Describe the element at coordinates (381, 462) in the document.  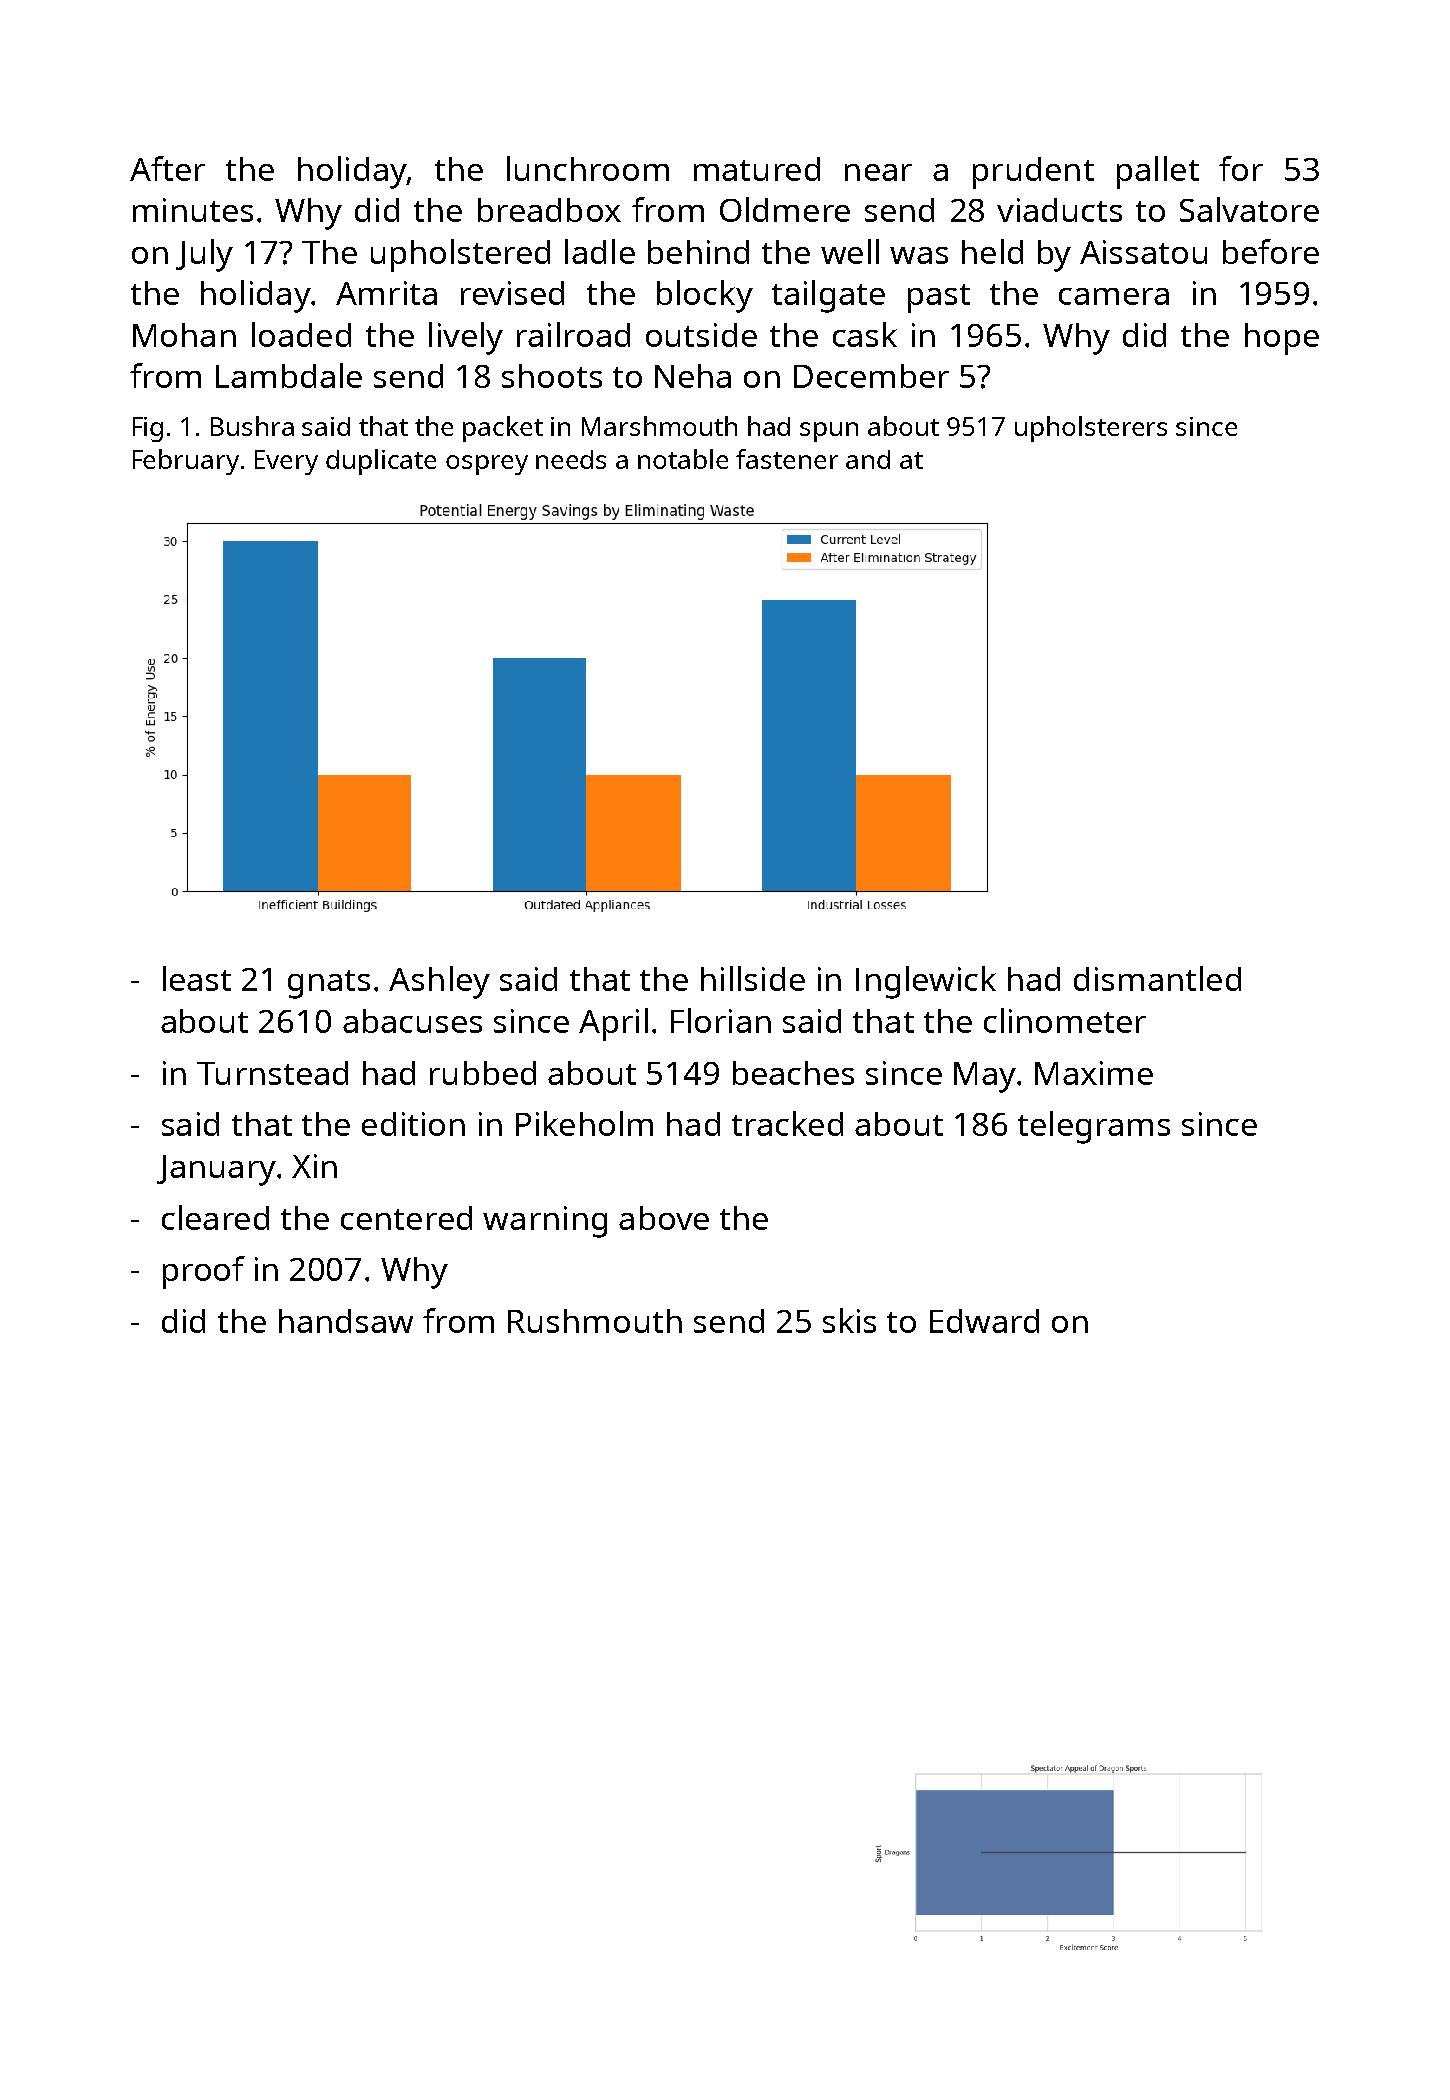
I see `duplicate` at that location.
